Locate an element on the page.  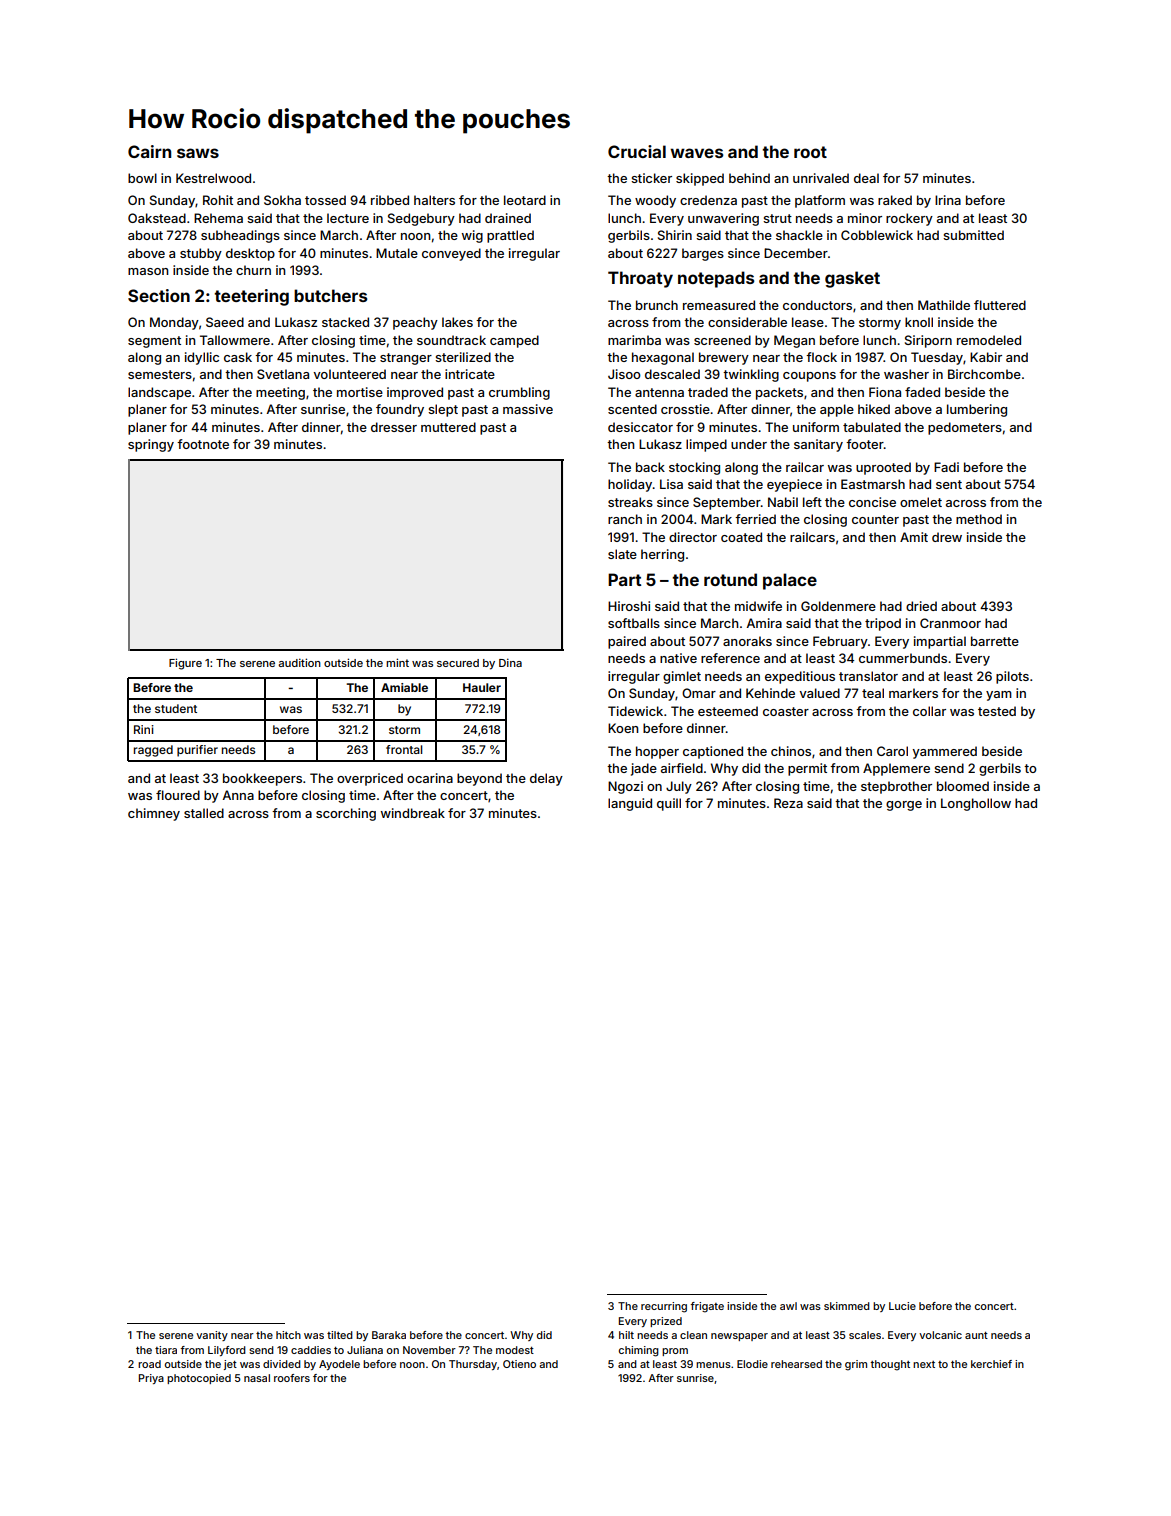
stalled is located at coordinates (204, 813).
